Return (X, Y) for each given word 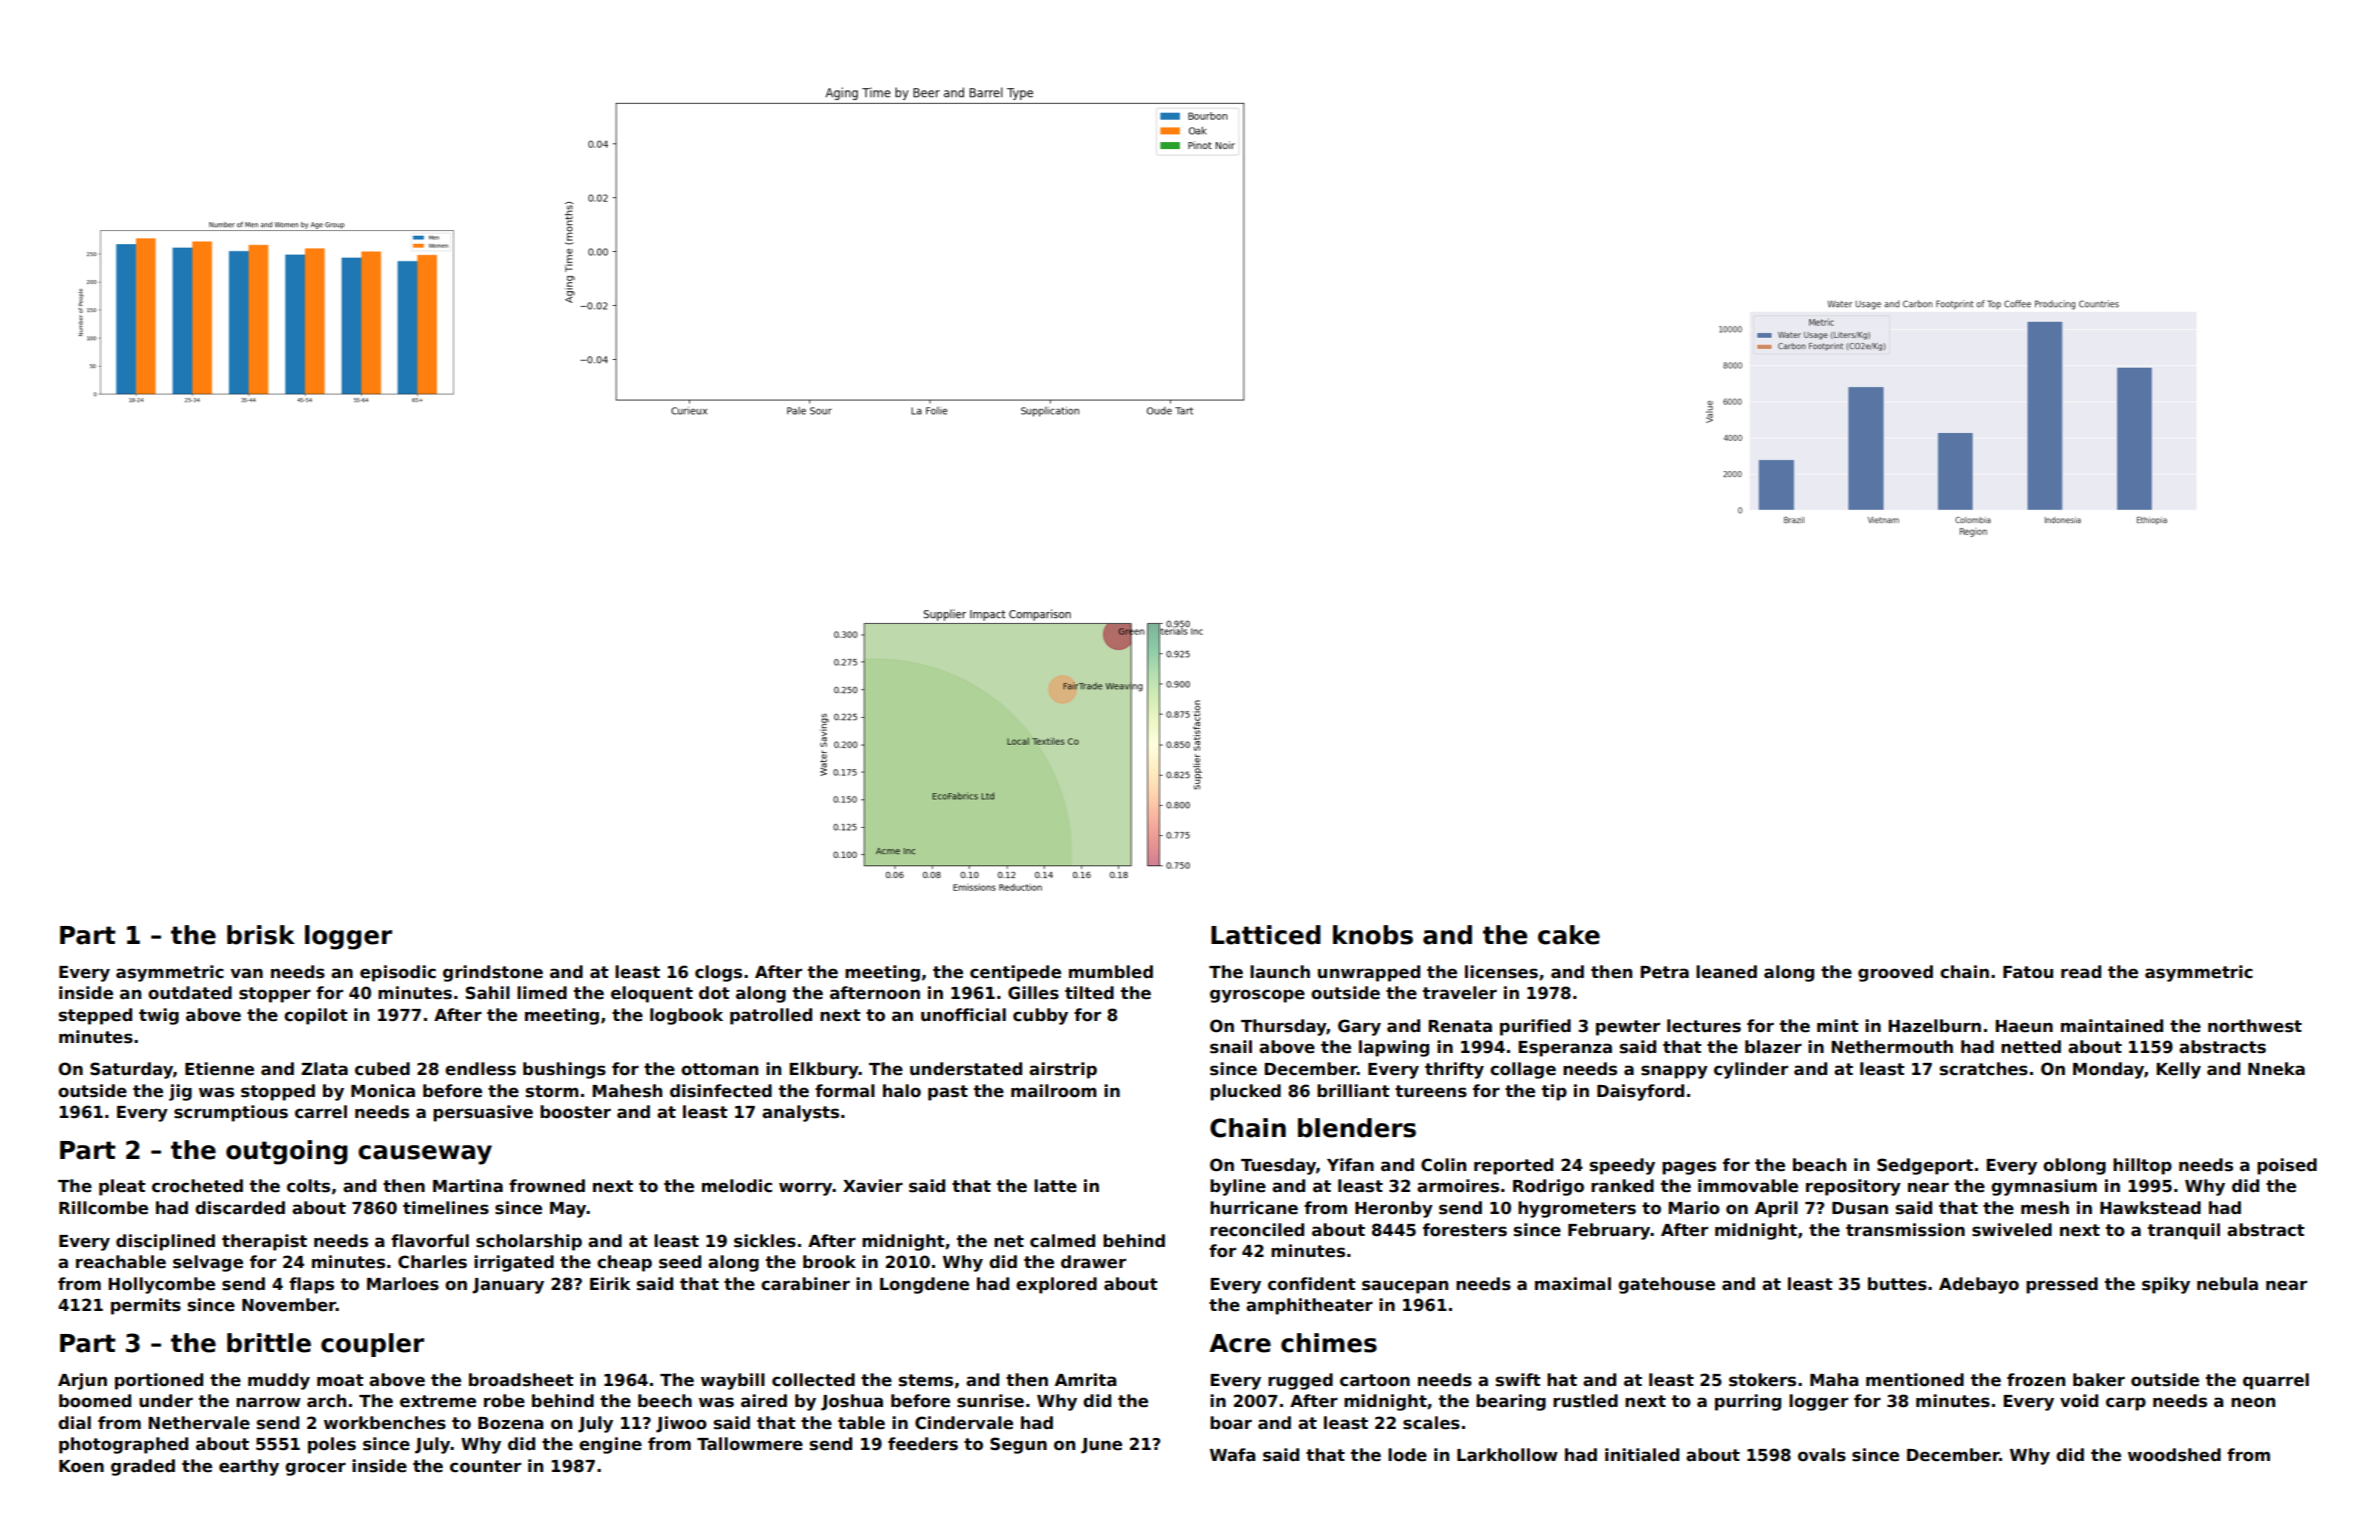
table (861, 1423)
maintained (2112, 1026)
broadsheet (521, 1380)
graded (143, 1467)
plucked (1245, 1092)
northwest (2255, 1026)
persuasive (483, 1113)
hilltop (2142, 1166)
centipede (1015, 973)
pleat (122, 1187)
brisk (261, 935)
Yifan (1350, 1165)
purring (1748, 1402)
